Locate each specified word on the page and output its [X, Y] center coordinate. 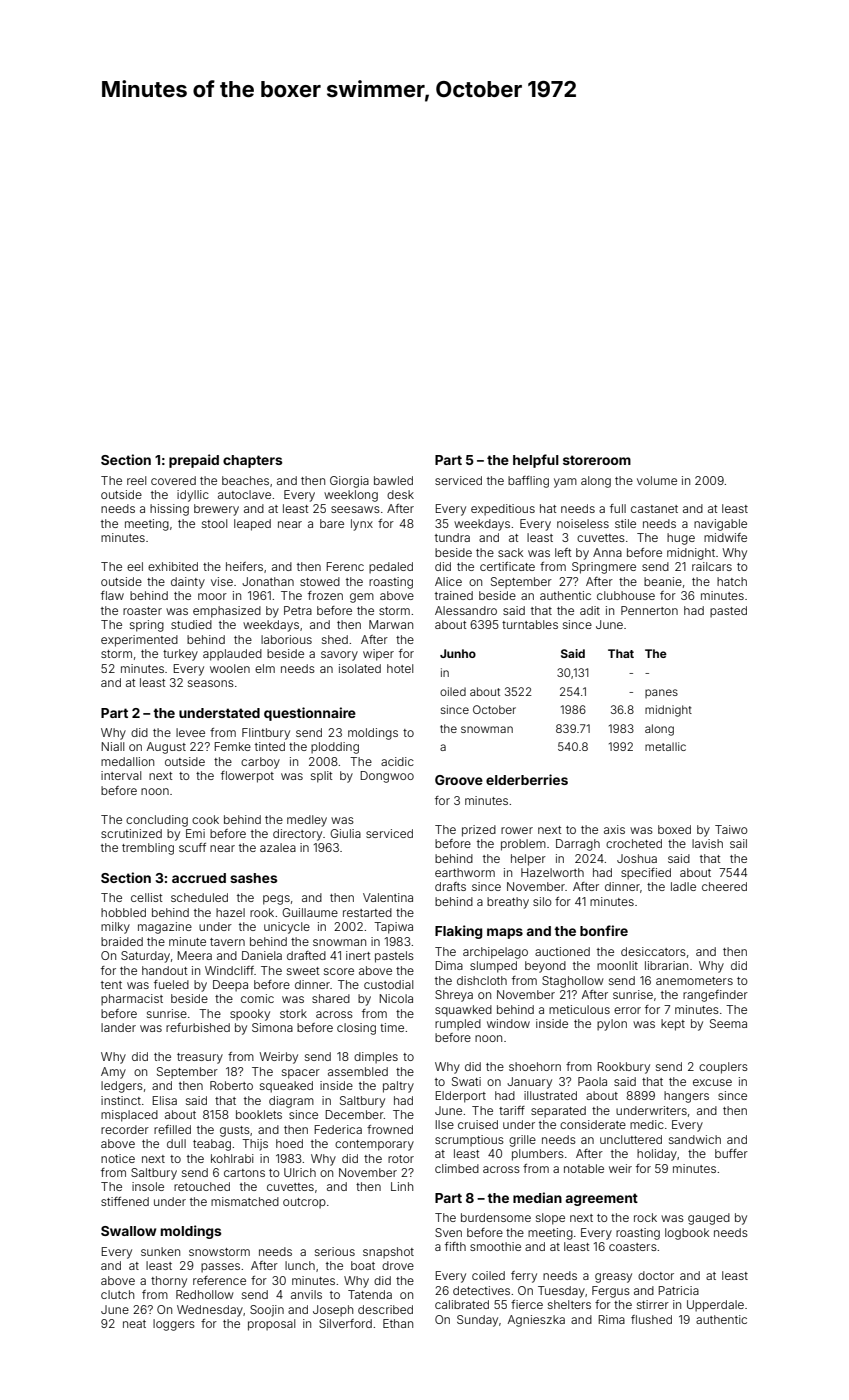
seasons [211, 683]
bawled [393, 480]
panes [661, 693]
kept [673, 1025]
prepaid [194, 461]
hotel [400, 668]
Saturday [145, 957]
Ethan [398, 1323]
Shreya [454, 996]
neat [134, 1324]
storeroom [597, 460]
